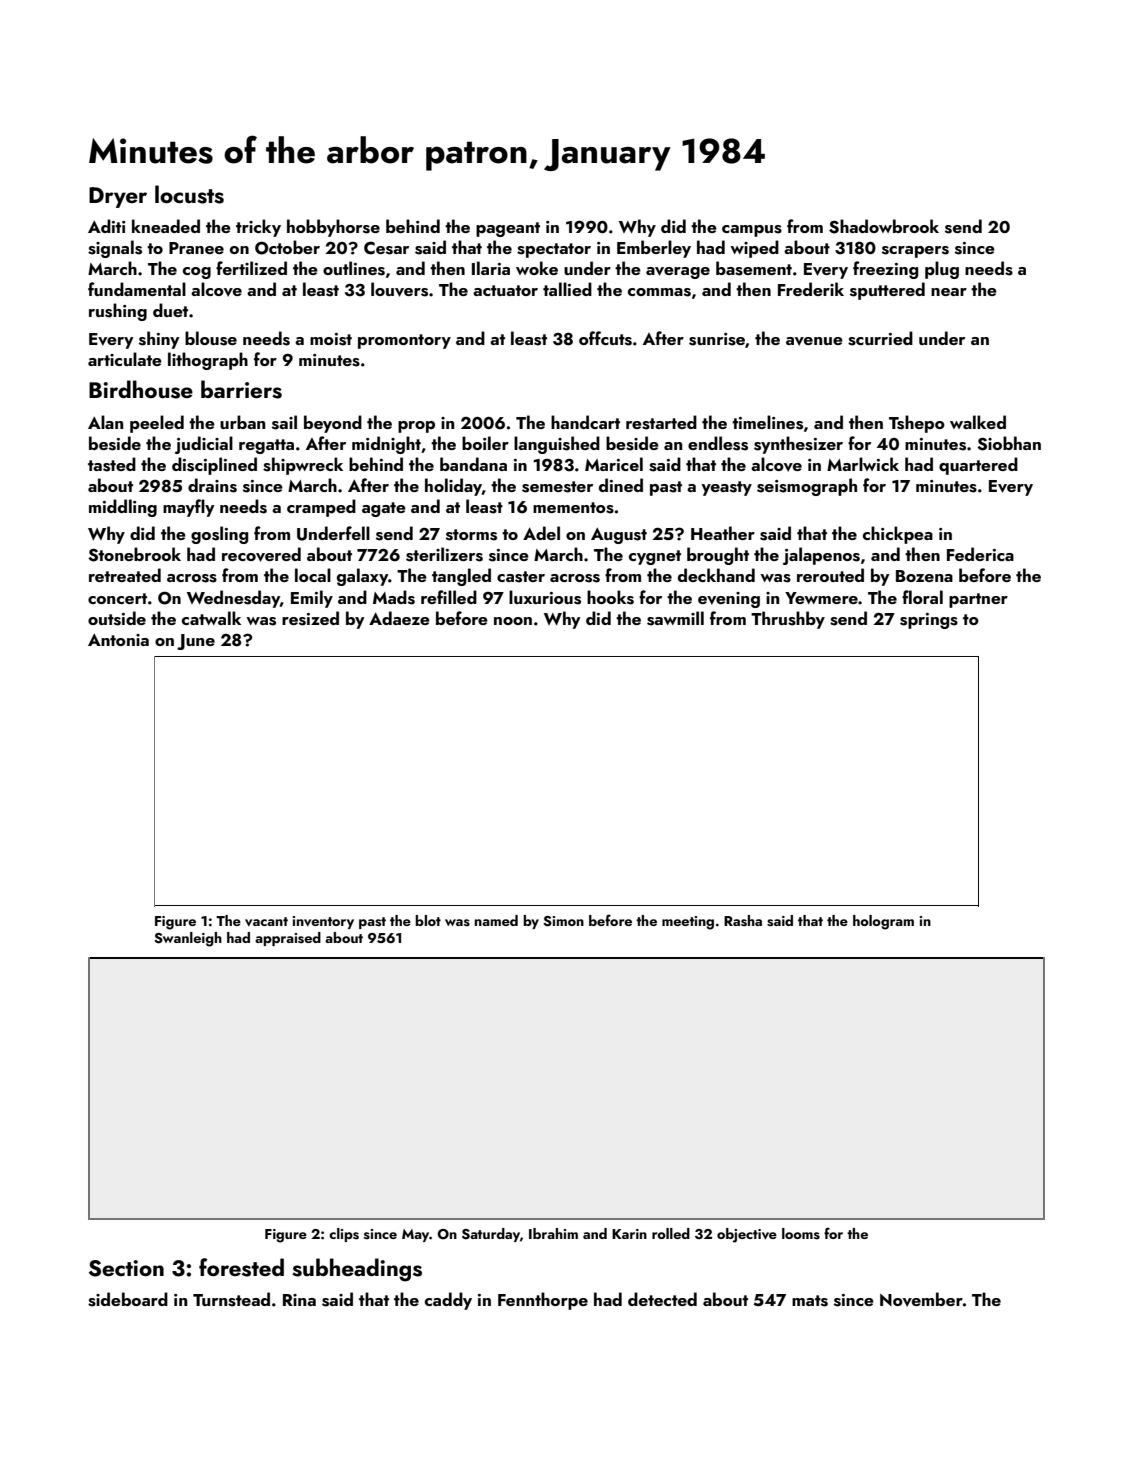 The width and height of the image is (1133, 1467). I want to click on disciplined, so click(214, 466).
